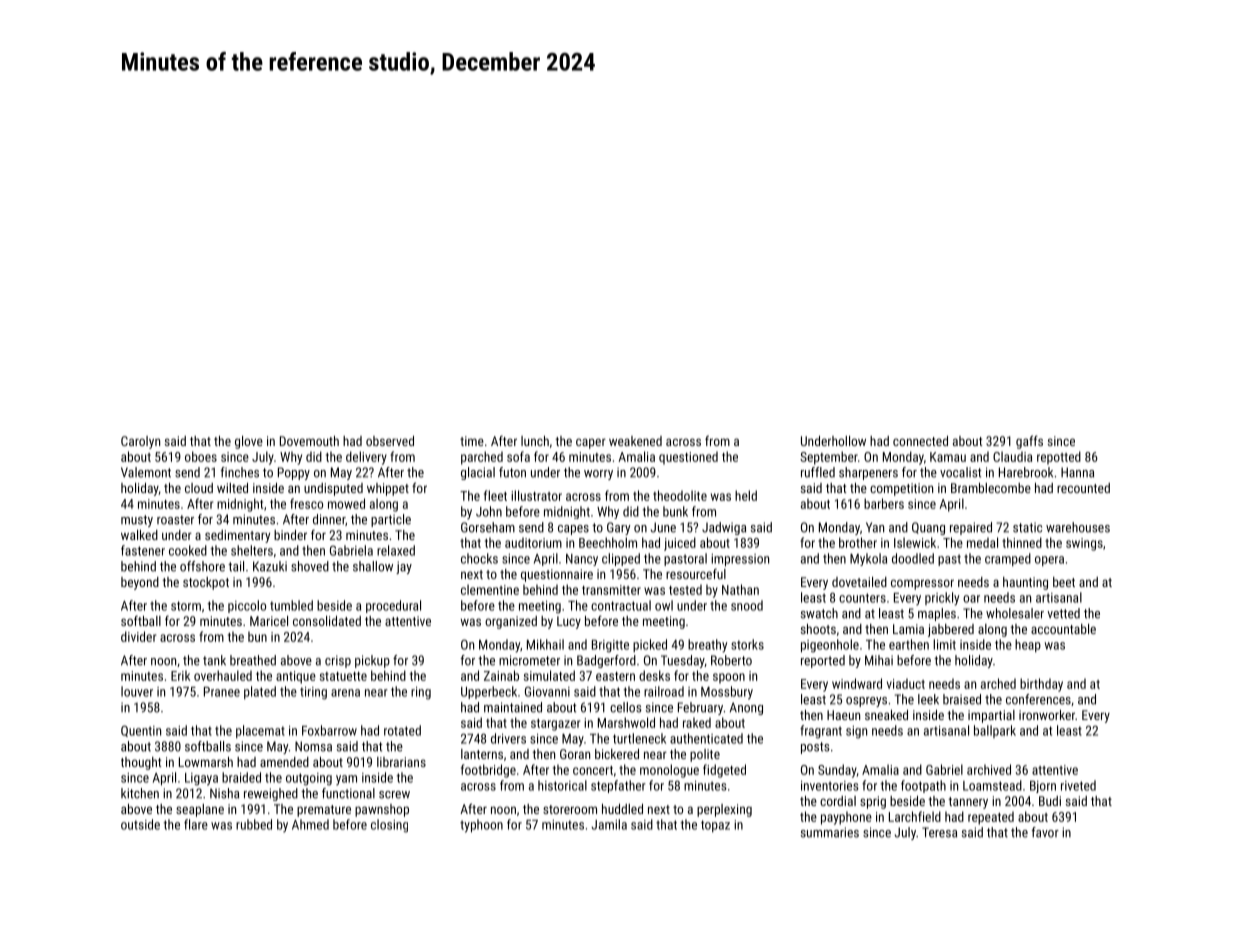  What do you see at coordinates (650, 645) in the screenshot?
I see `picked` at bounding box center [650, 645].
